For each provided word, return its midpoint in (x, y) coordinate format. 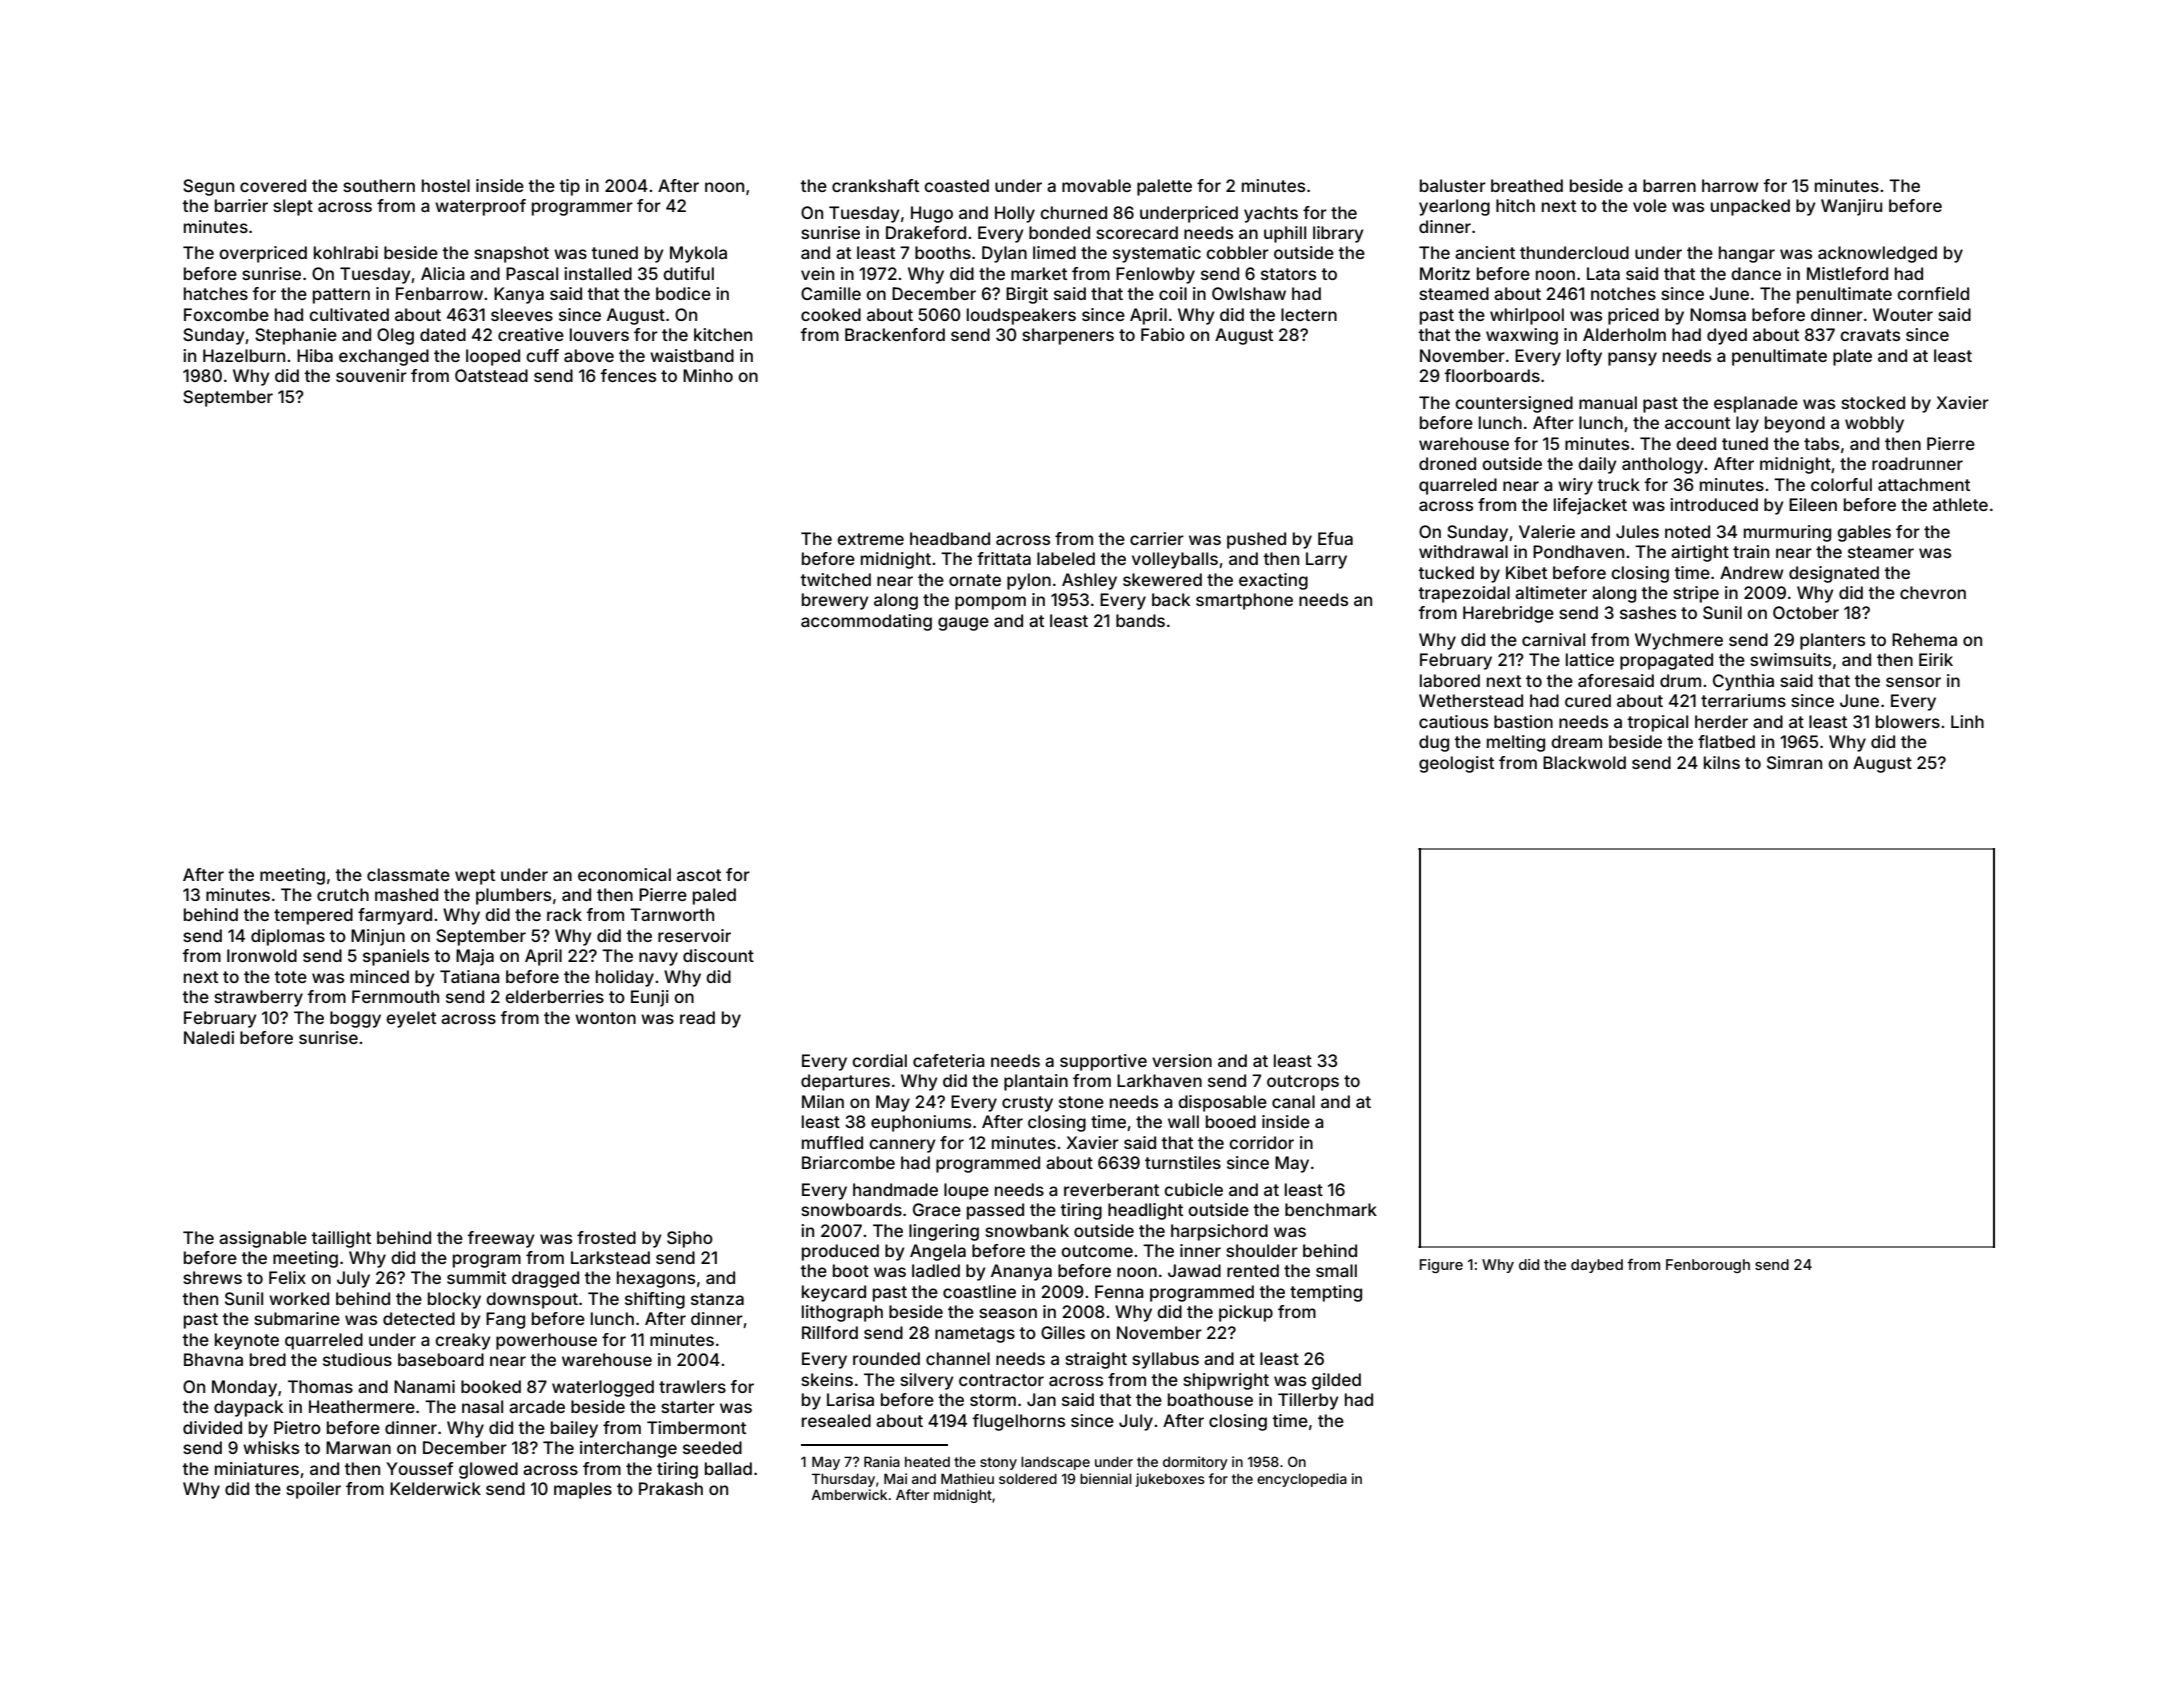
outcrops (1303, 1083)
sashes (1648, 612)
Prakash (671, 1488)
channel (958, 1358)
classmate (408, 874)
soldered (1028, 1478)
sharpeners (1068, 336)
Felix (287, 1277)
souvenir (371, 375)
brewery (835, 601)
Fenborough (1708, 1266)
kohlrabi (346, 252)
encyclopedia (1302, 1480)
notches (1623, 293)
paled (714, 896)
